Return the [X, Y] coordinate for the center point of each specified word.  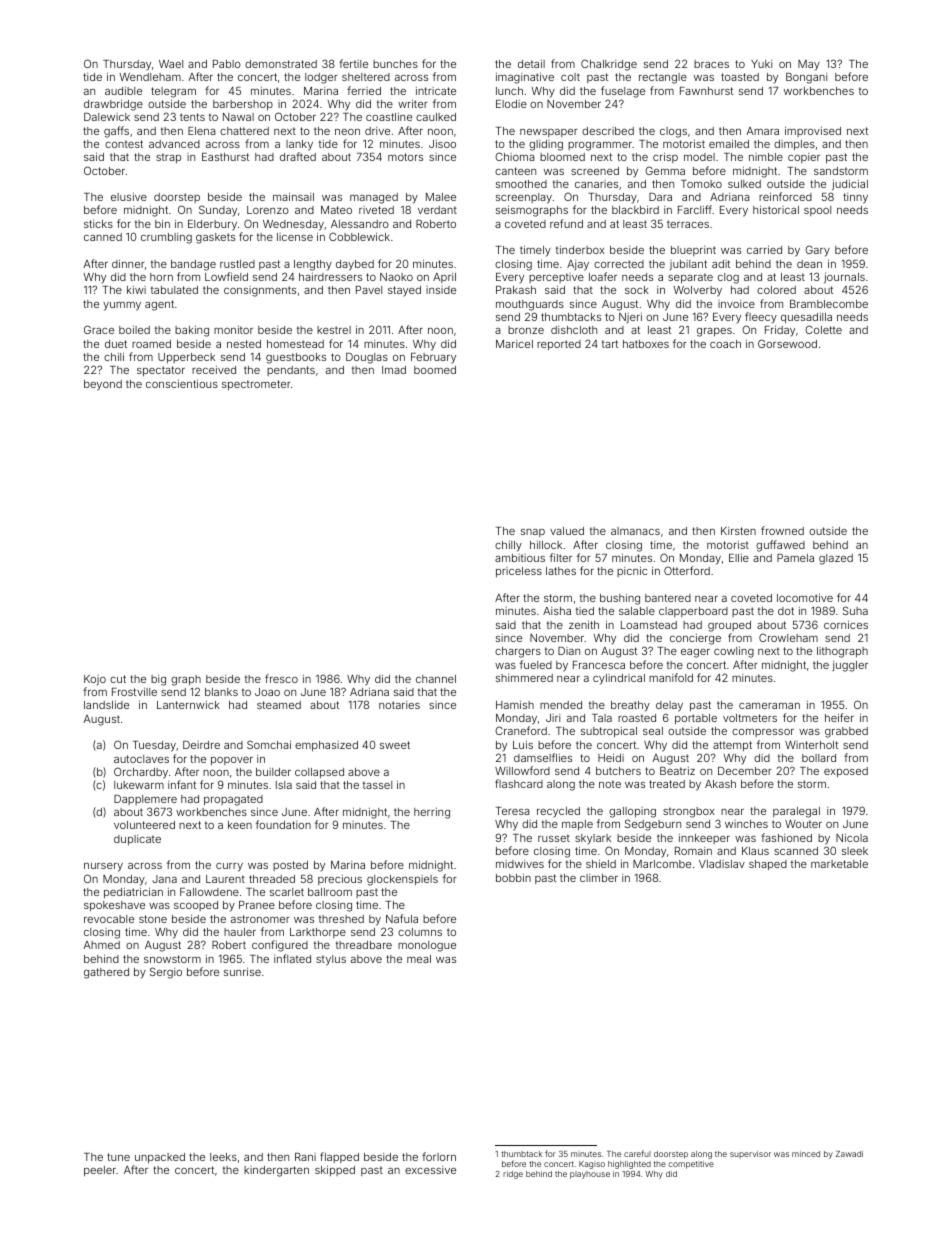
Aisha [557, 611]
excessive [430, 1170]
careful [637, 1153]
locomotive [805, 597]
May [809, 65]
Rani [305, 1157]
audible [123, 91]
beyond [103, 385]
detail [531, 64]
